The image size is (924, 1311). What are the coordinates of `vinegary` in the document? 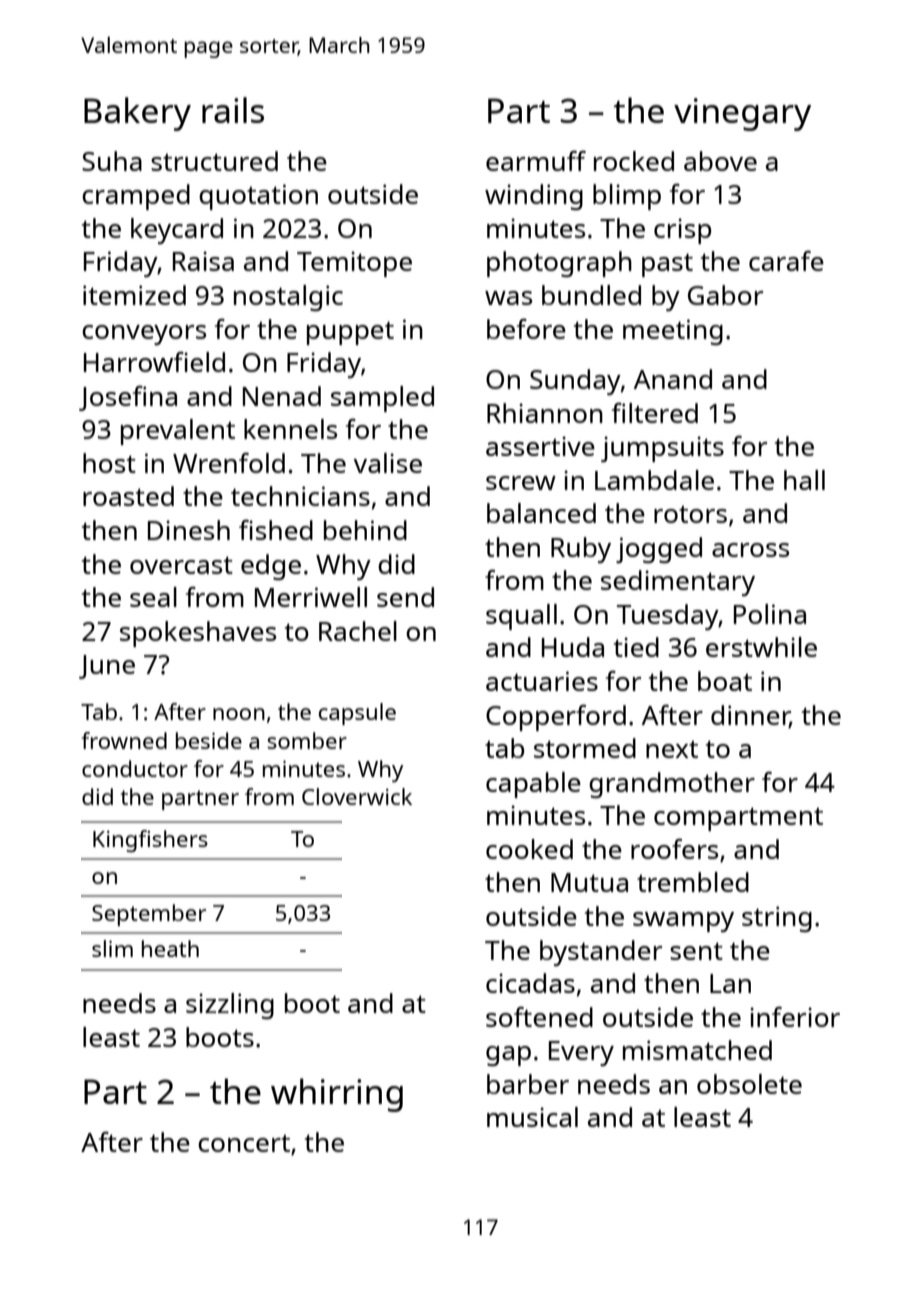 It's located at (742, 114).
